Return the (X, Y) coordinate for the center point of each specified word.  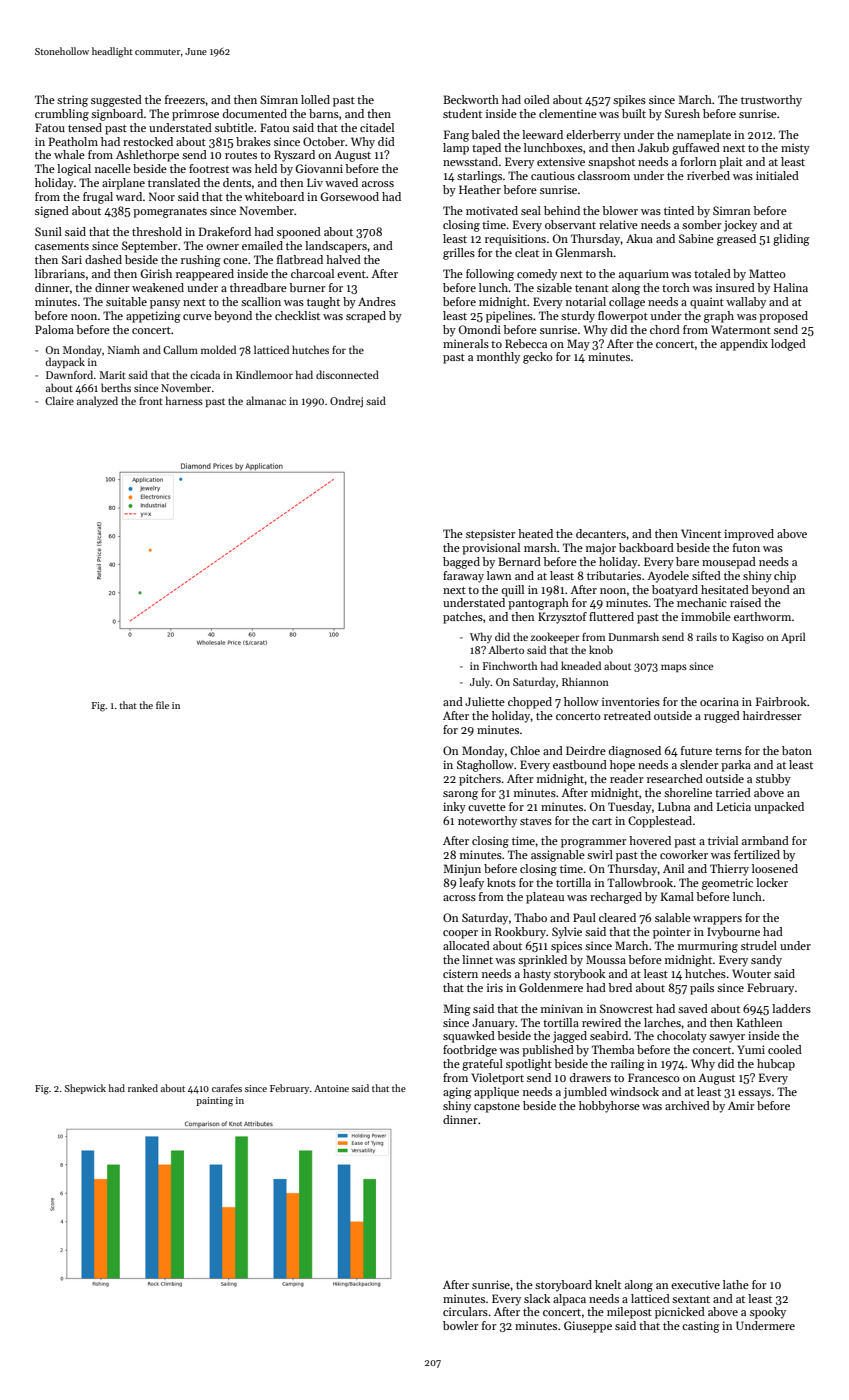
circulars (465, 1311)
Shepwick (85, 1089)
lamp (456, 149)
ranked (143, 1088)
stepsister (491, 535)
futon (746, 547)
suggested (116, 101)
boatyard (675, 591)
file (162, 705)
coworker (684, 854)
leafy (471, 884)
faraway (463, 577)
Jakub (653, 147)
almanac (266, 400)
